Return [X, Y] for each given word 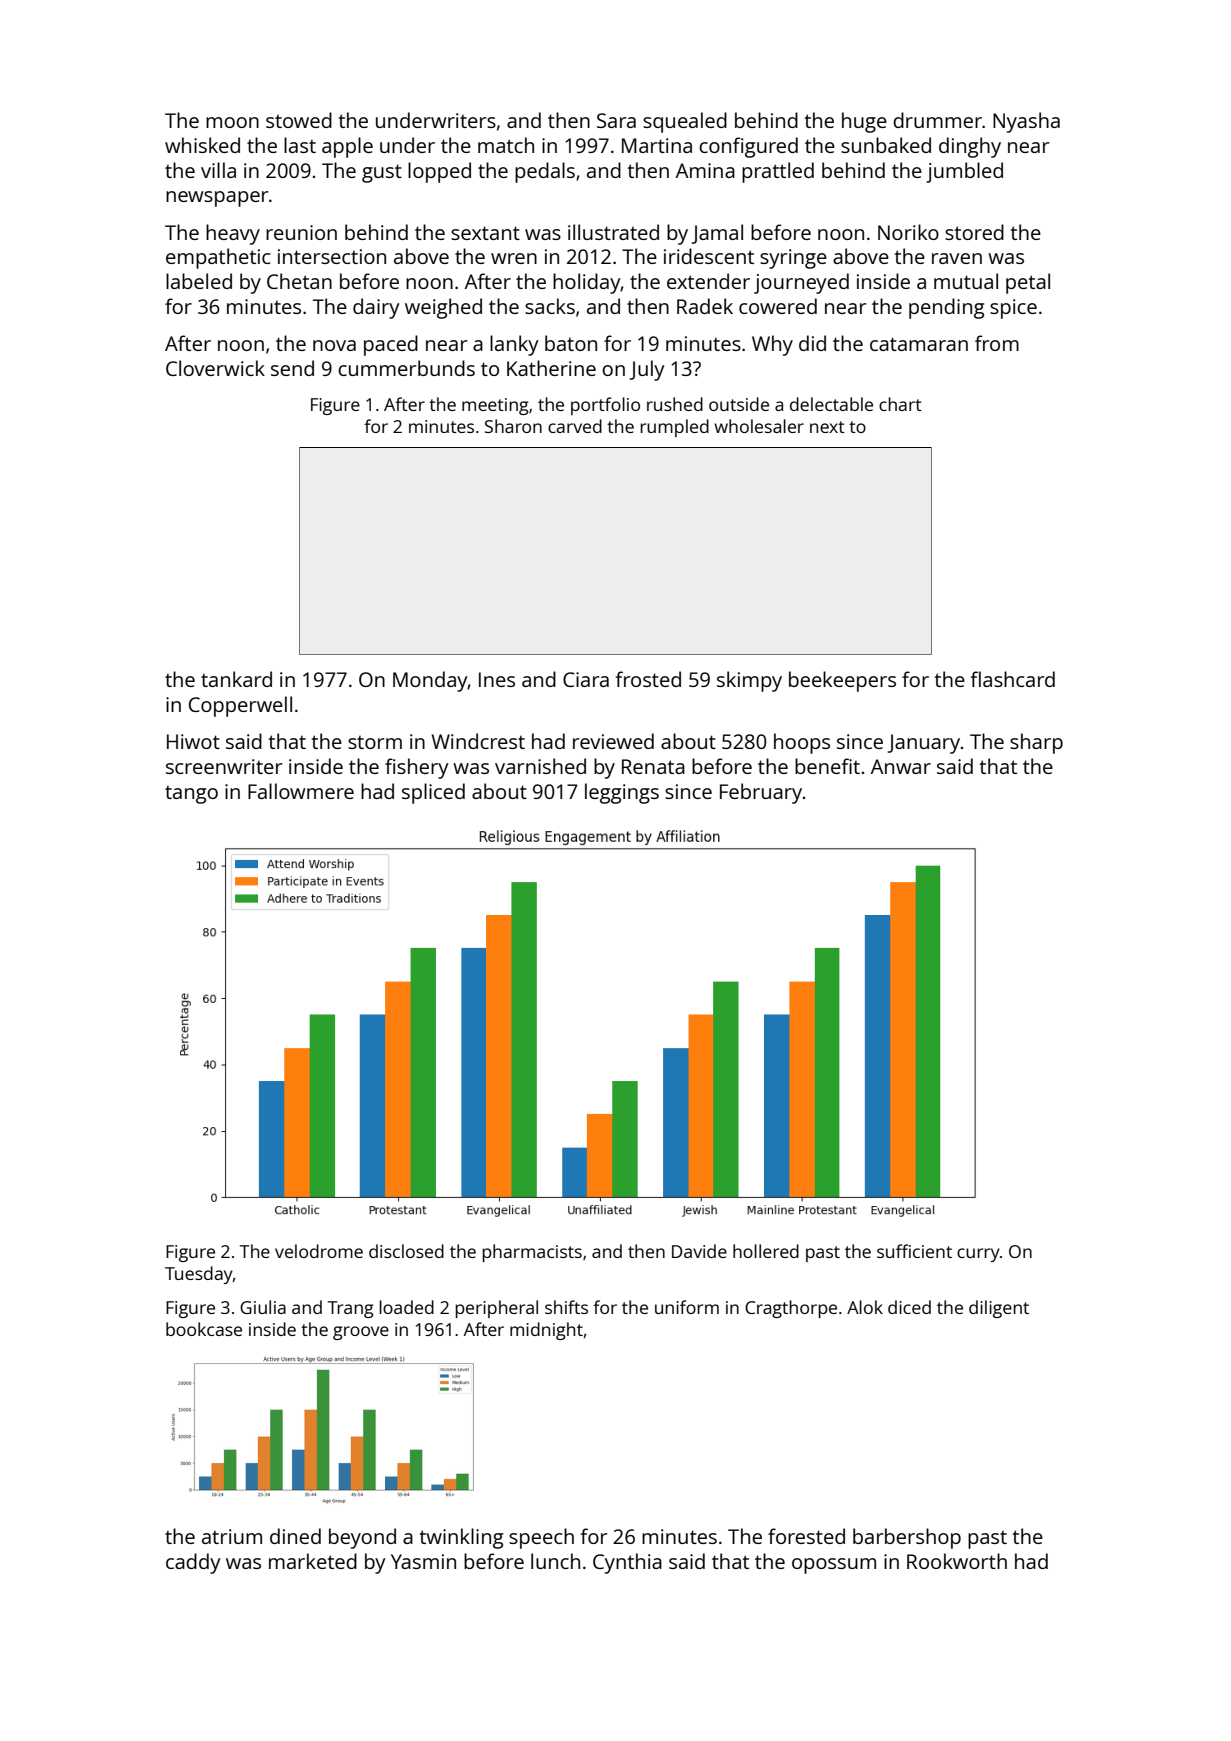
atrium [232, 1536]
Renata [653, 766]
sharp [1036, 743]
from [997, 343]
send [292, 368]
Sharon [513, 426]
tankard [236, 679]
